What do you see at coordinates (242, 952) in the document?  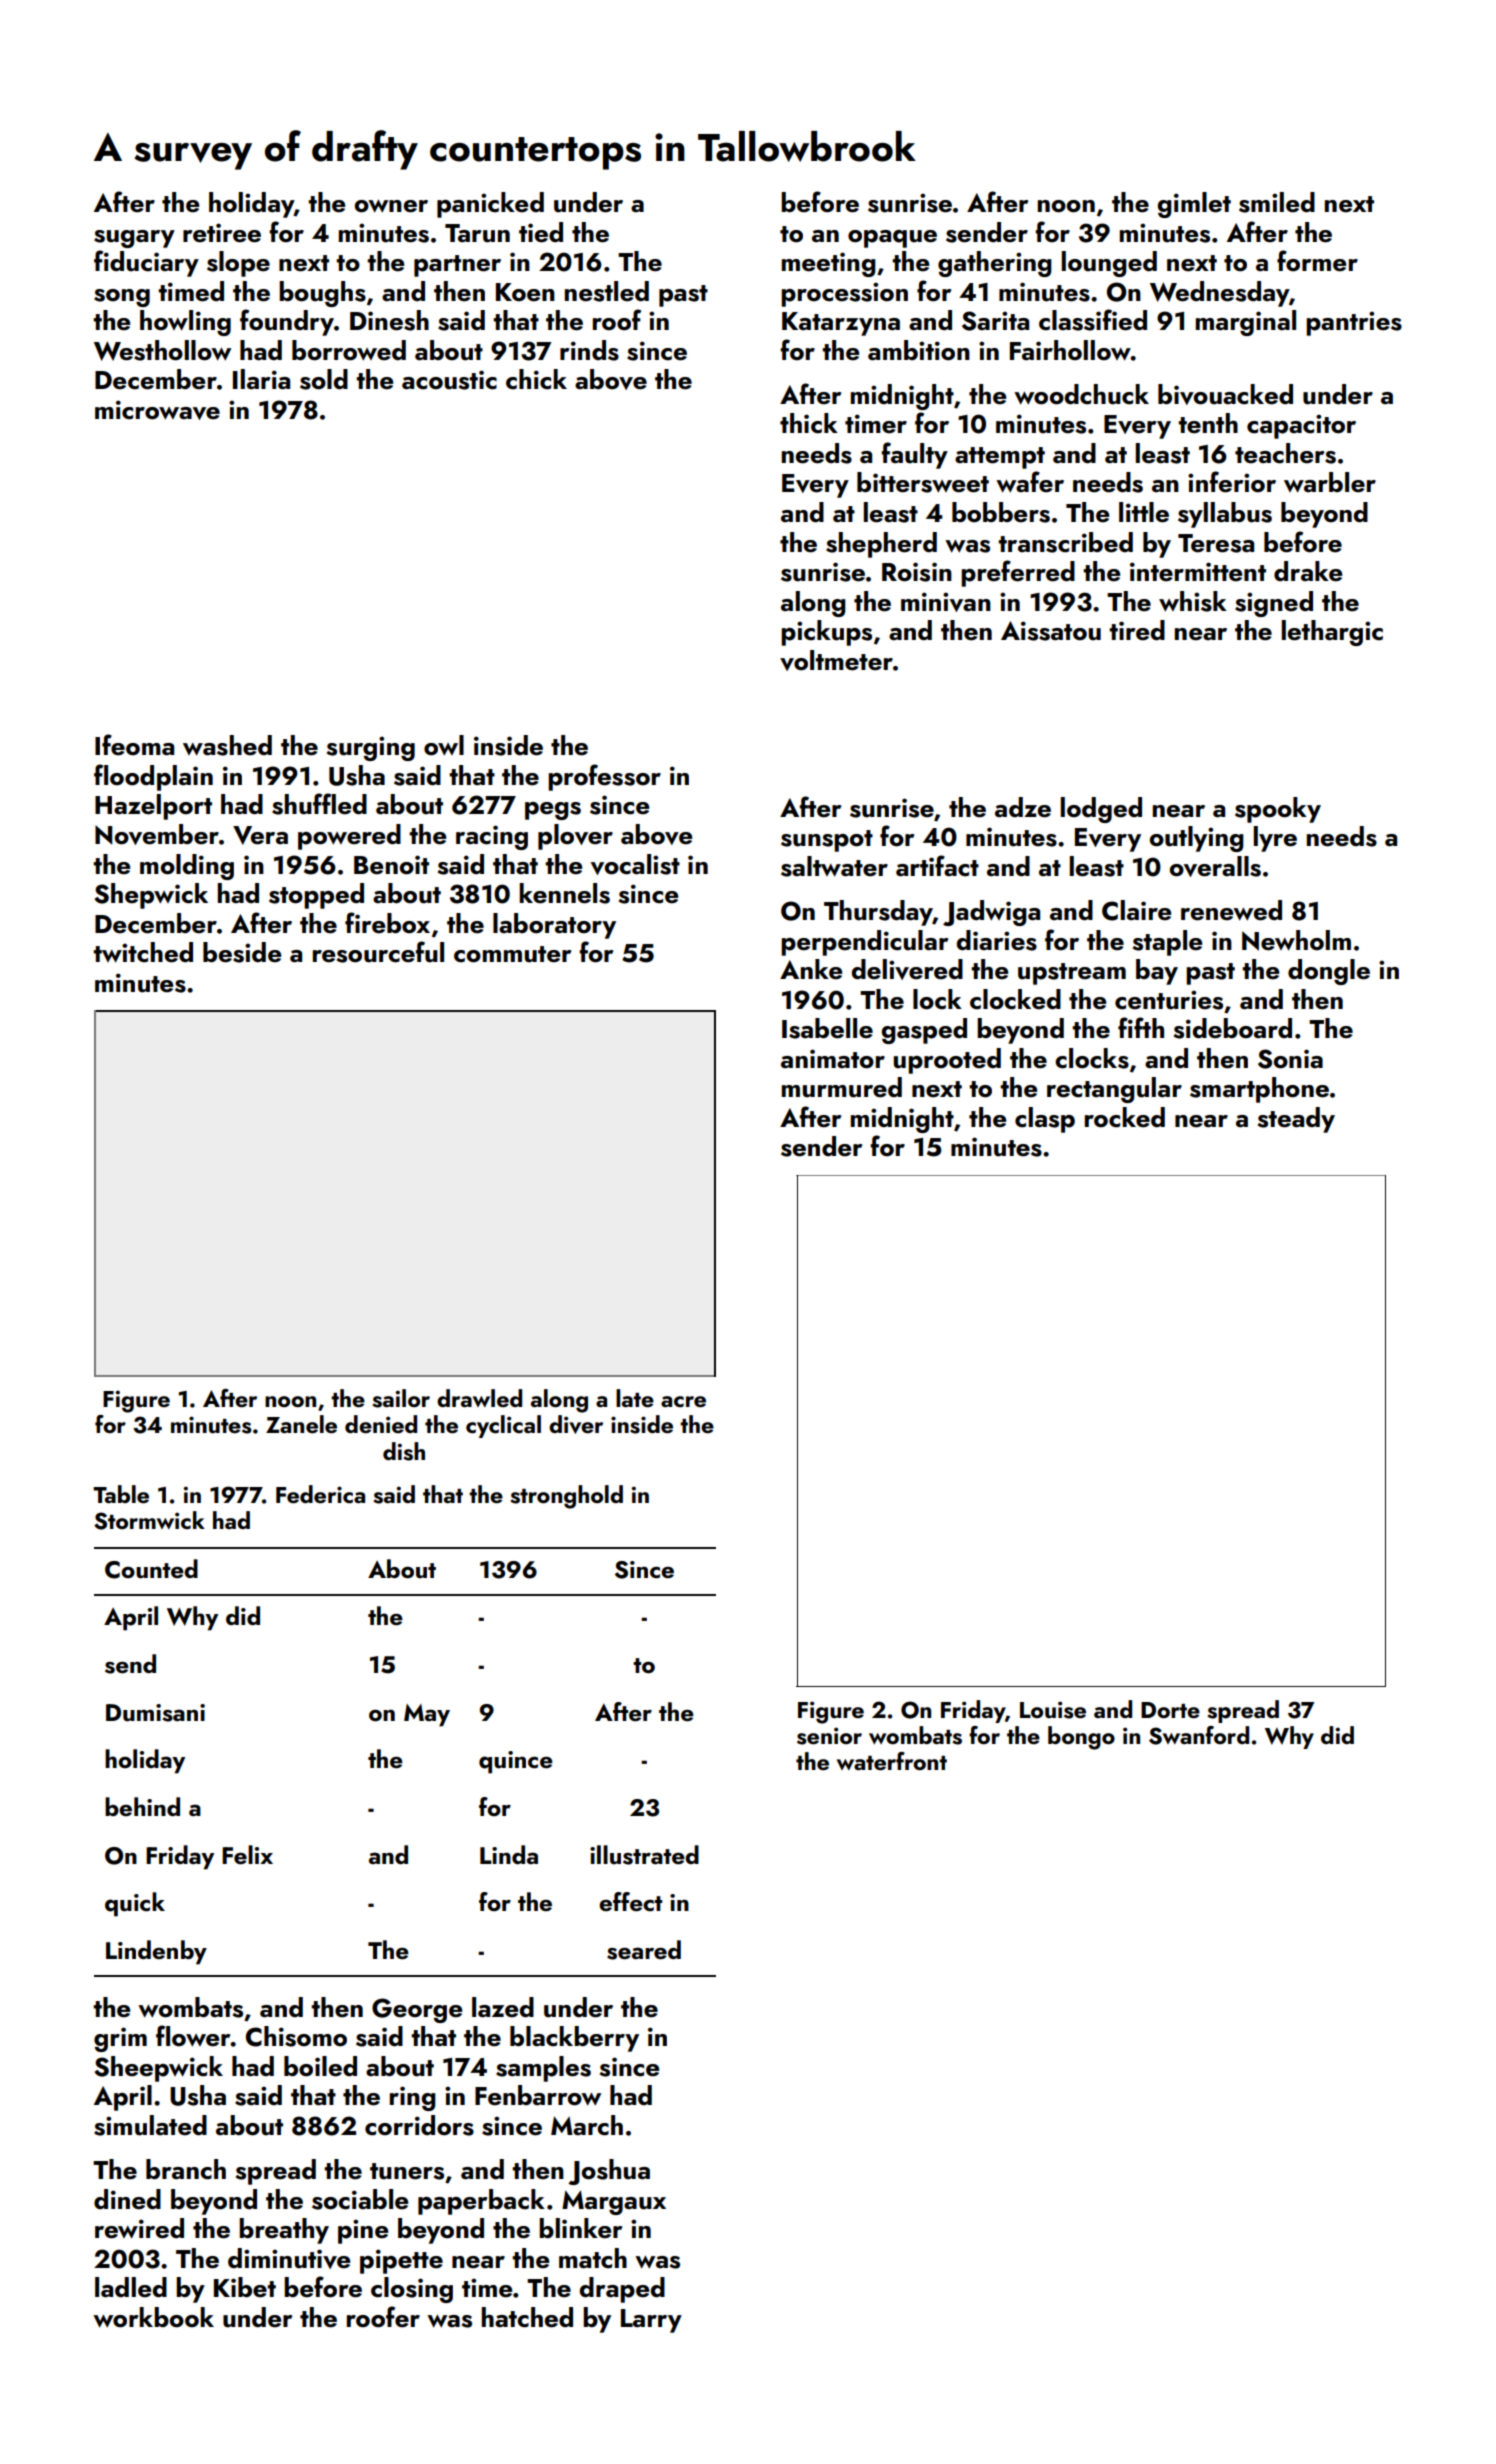 I see `beside` at bounding box center [242, 952].
